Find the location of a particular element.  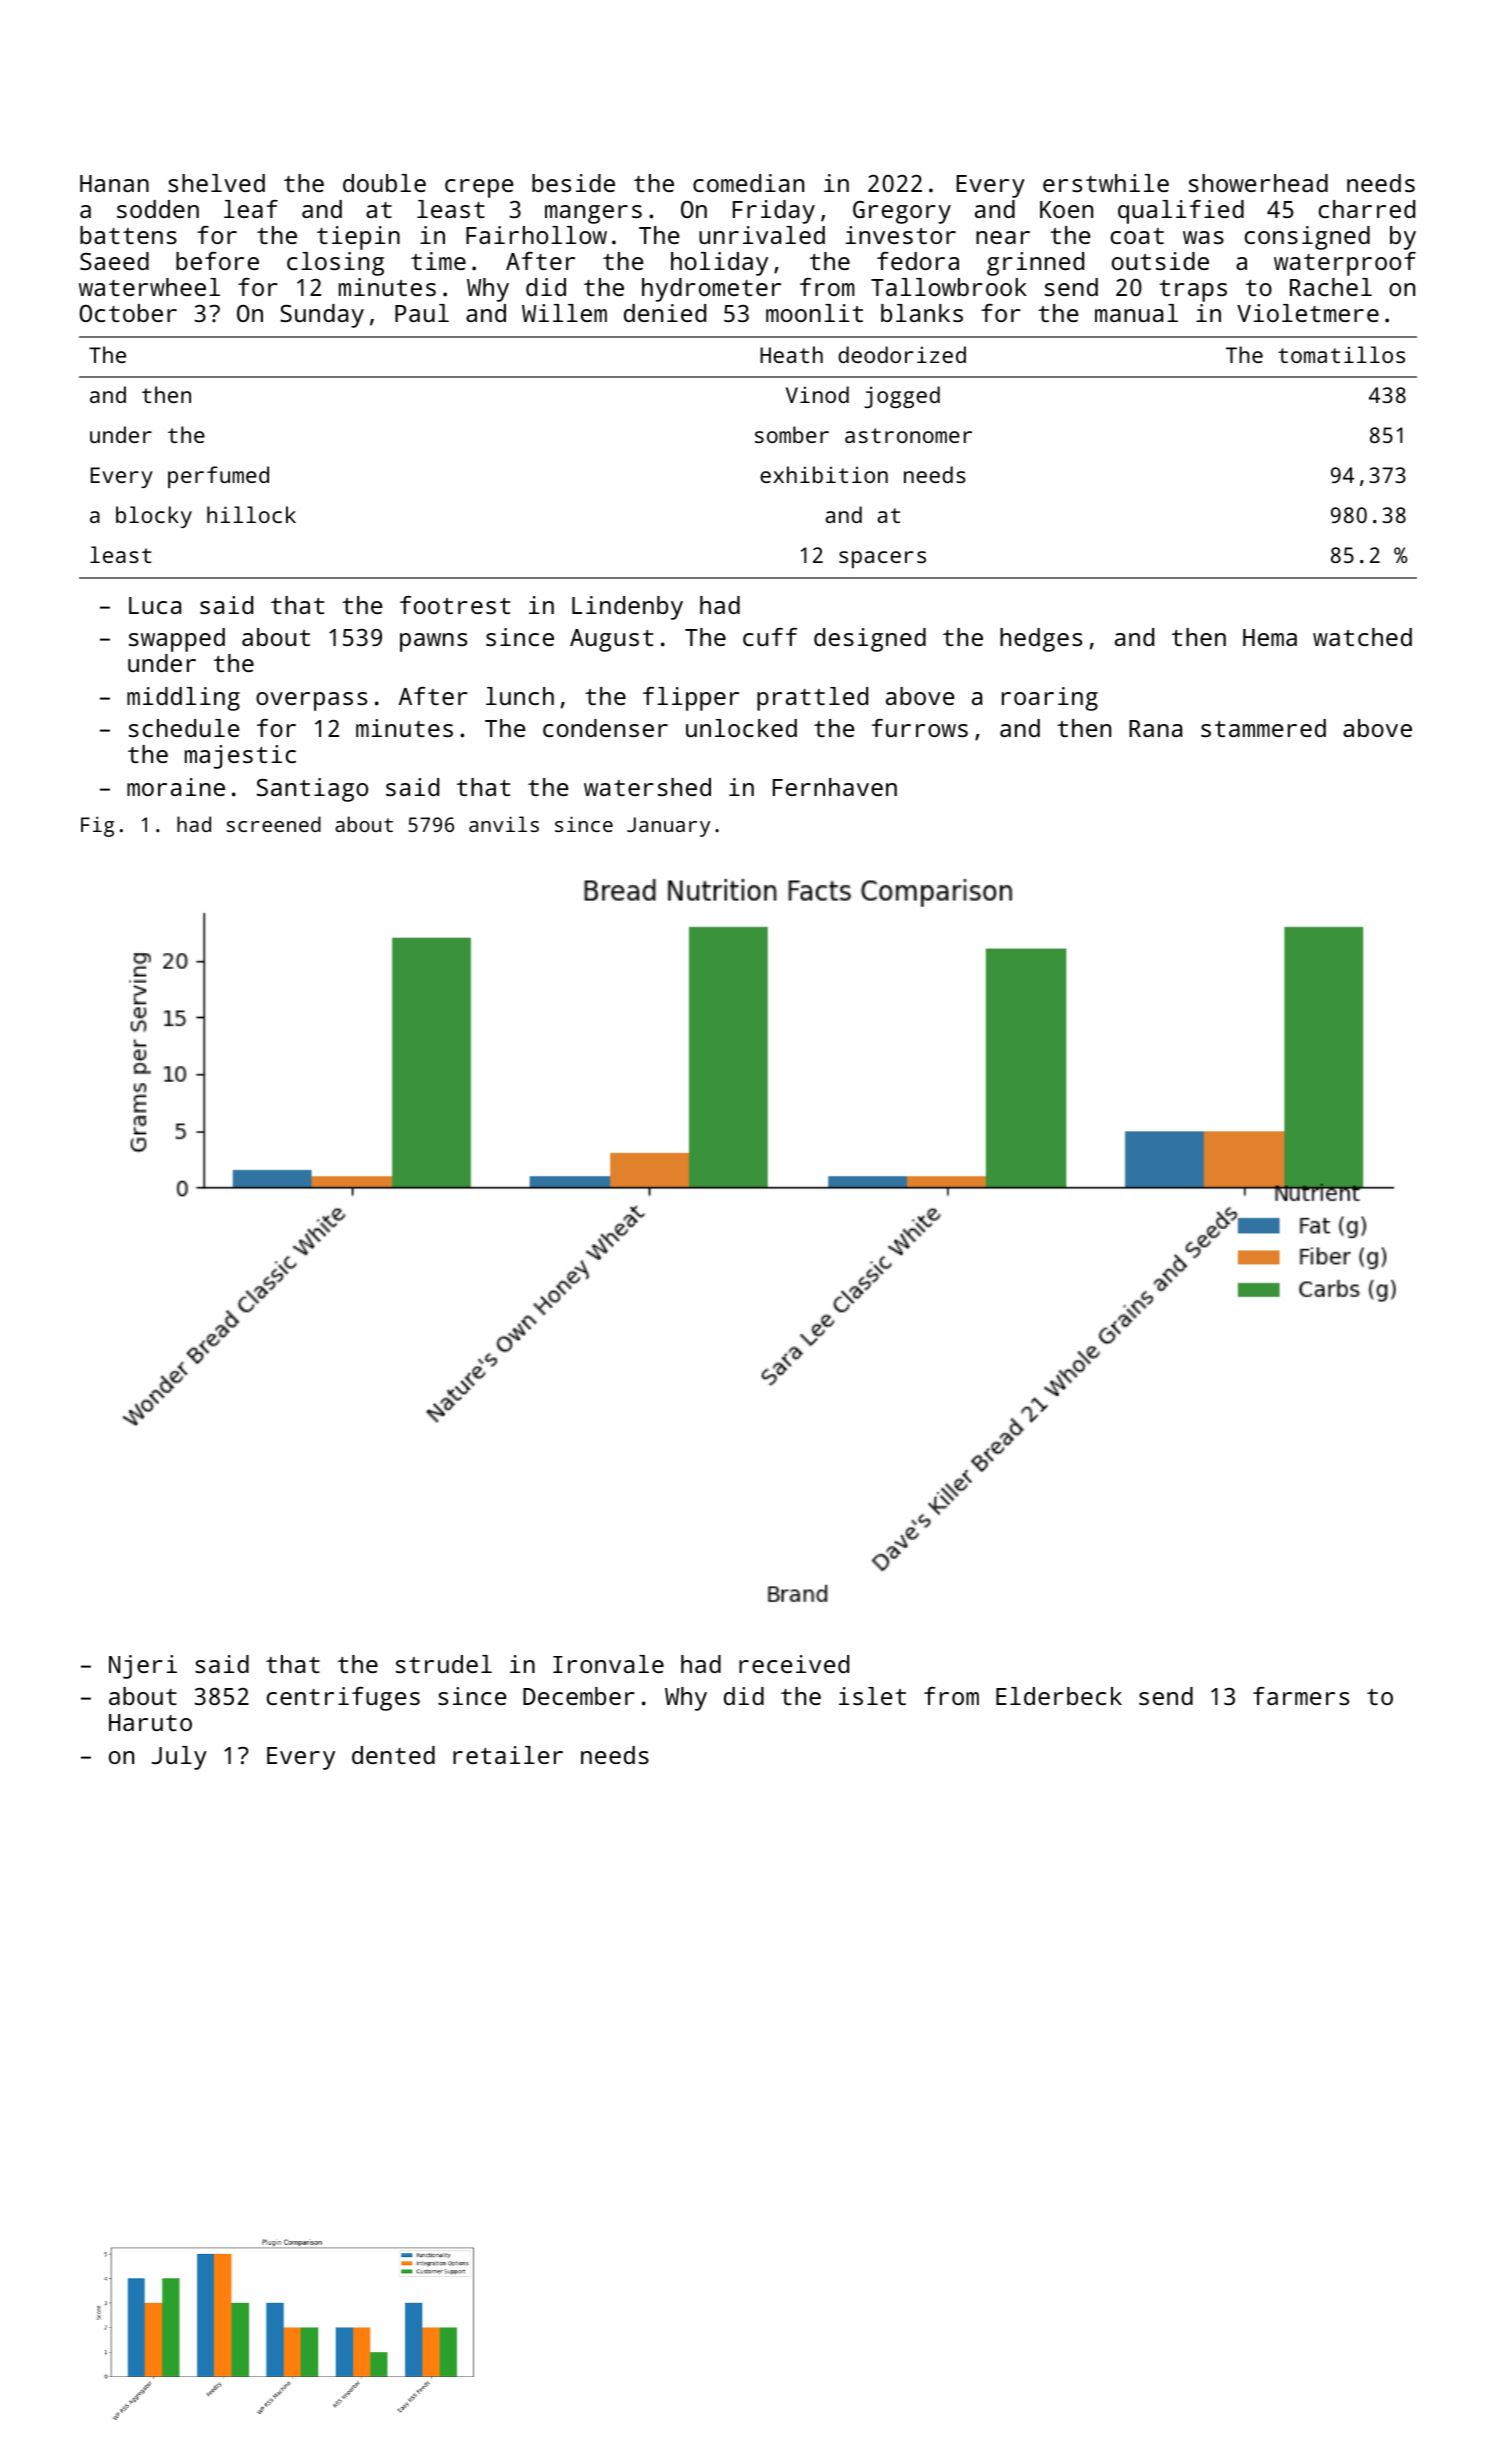

astronomer is located at coordinates (908, 435).
